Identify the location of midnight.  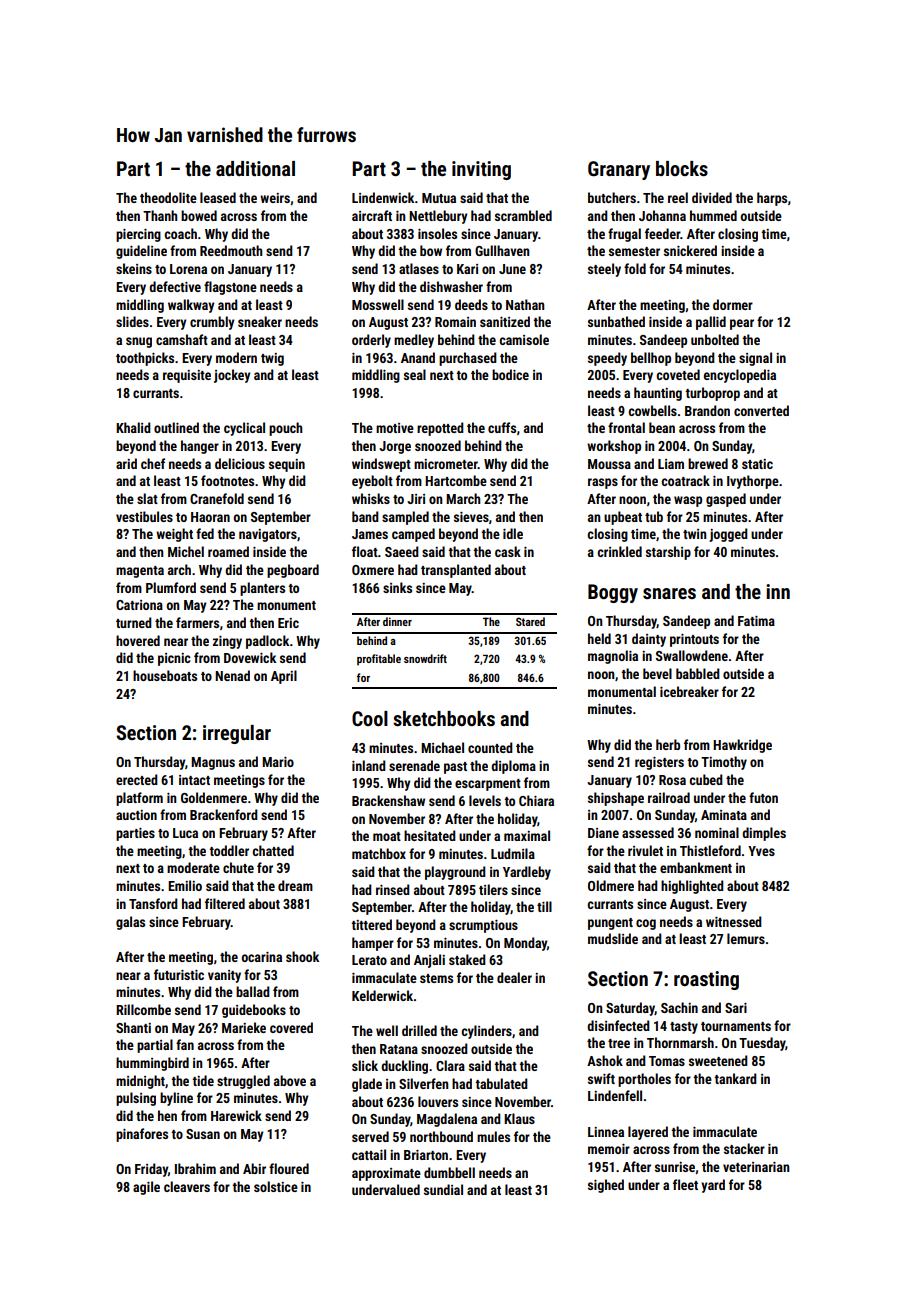
(140, 1082).
